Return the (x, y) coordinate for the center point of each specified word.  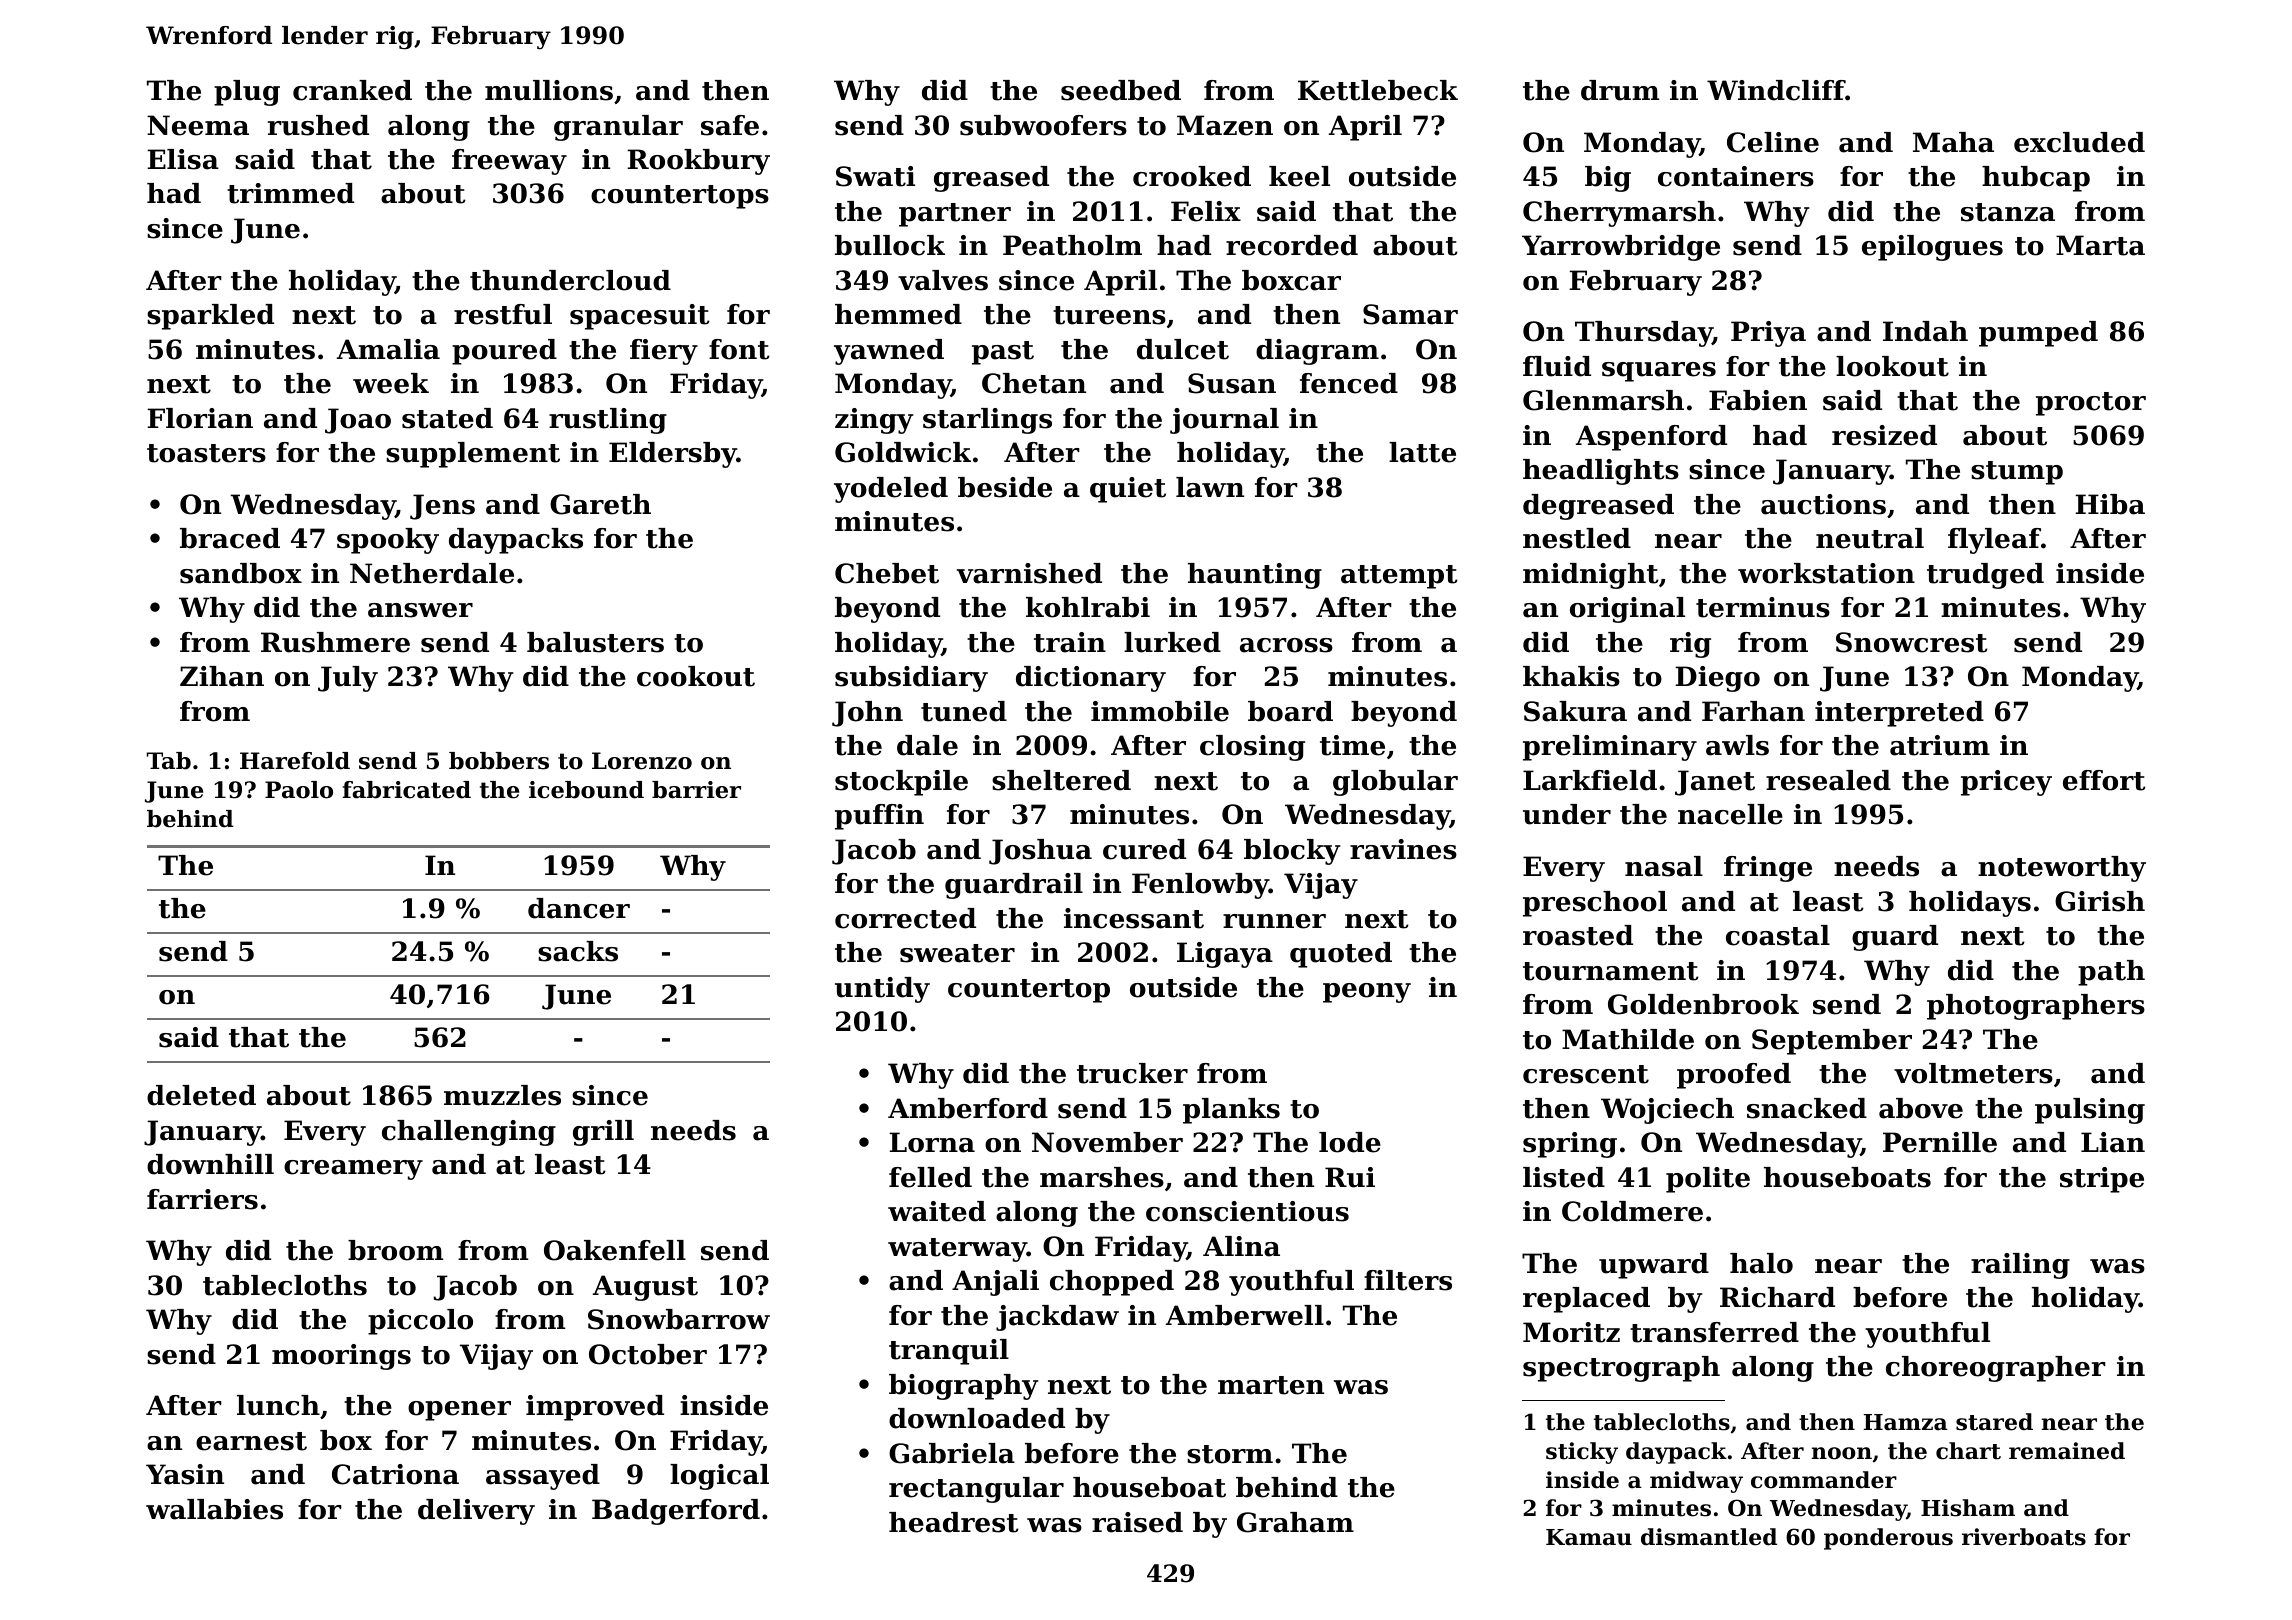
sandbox (241, 573)
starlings (987, 421)
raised (1137, 1522)
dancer (579, 908)
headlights (1601, 472)
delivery (476, 1512)
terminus (1763, 607)
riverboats (2024, 1537)
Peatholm (1072, 245)
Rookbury (698, 162)
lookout (1892, 366)
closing (1252, 748)
